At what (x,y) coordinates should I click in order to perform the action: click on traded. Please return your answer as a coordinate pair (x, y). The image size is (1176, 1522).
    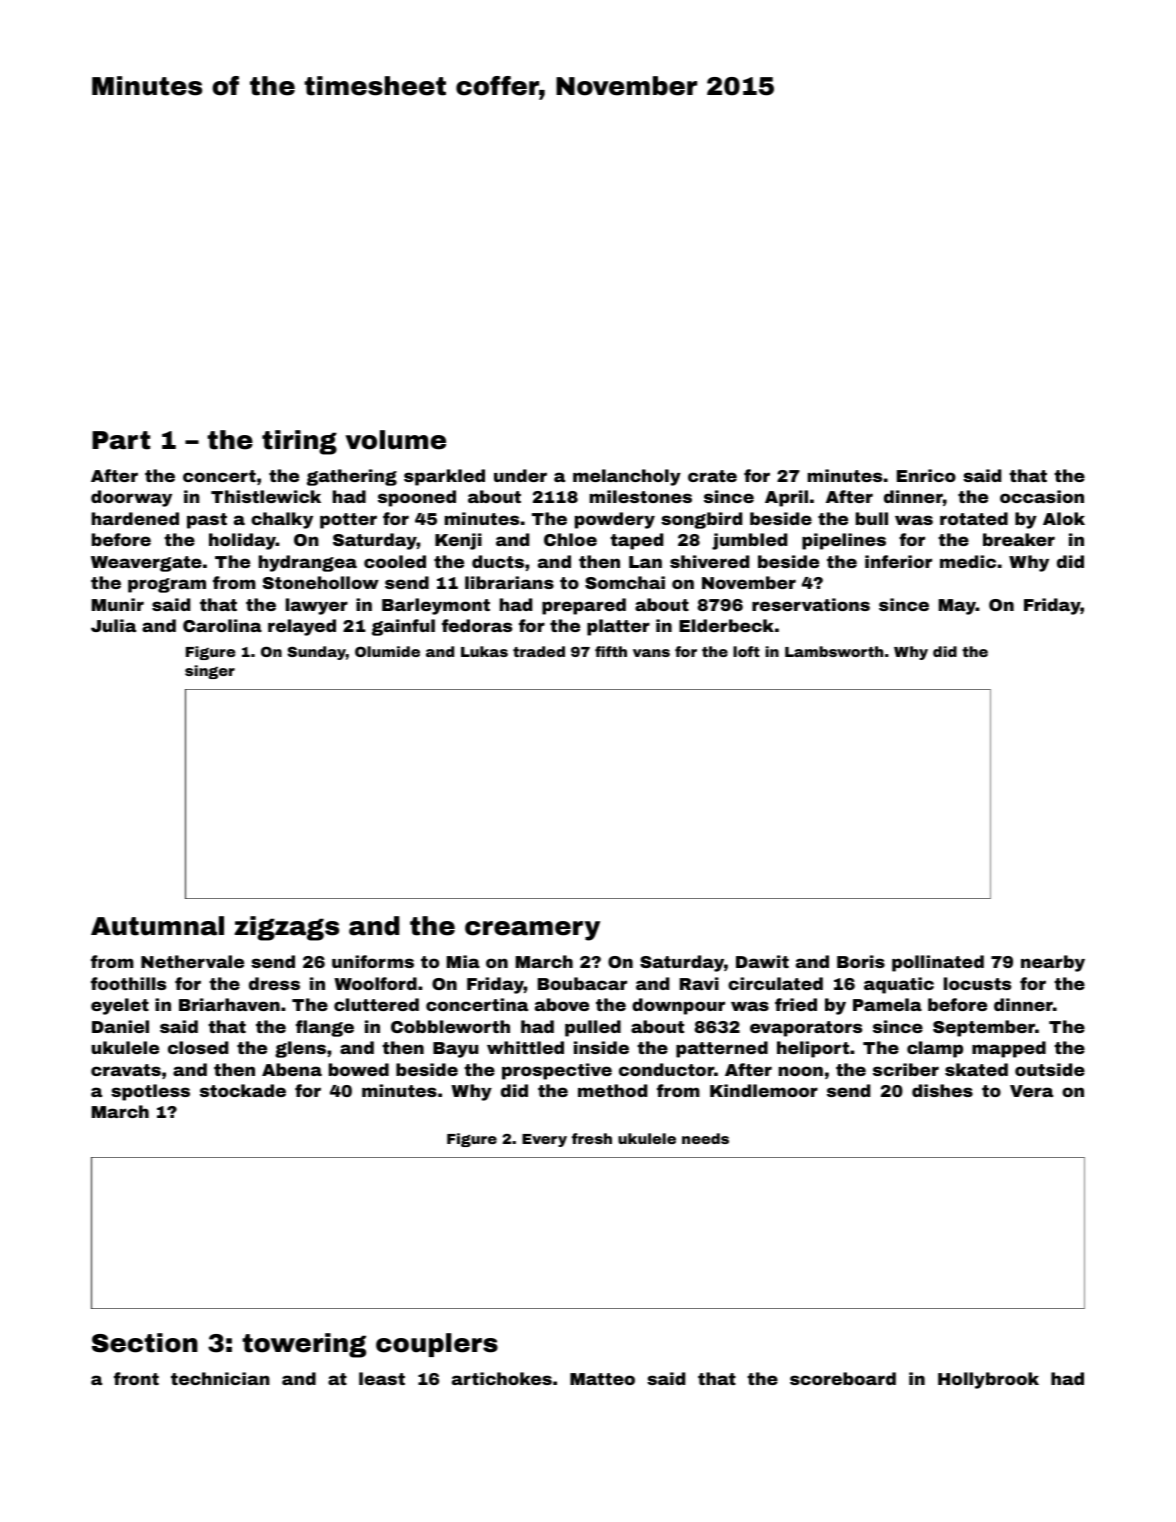
    Looking at the image, I should click on (539, 651).
